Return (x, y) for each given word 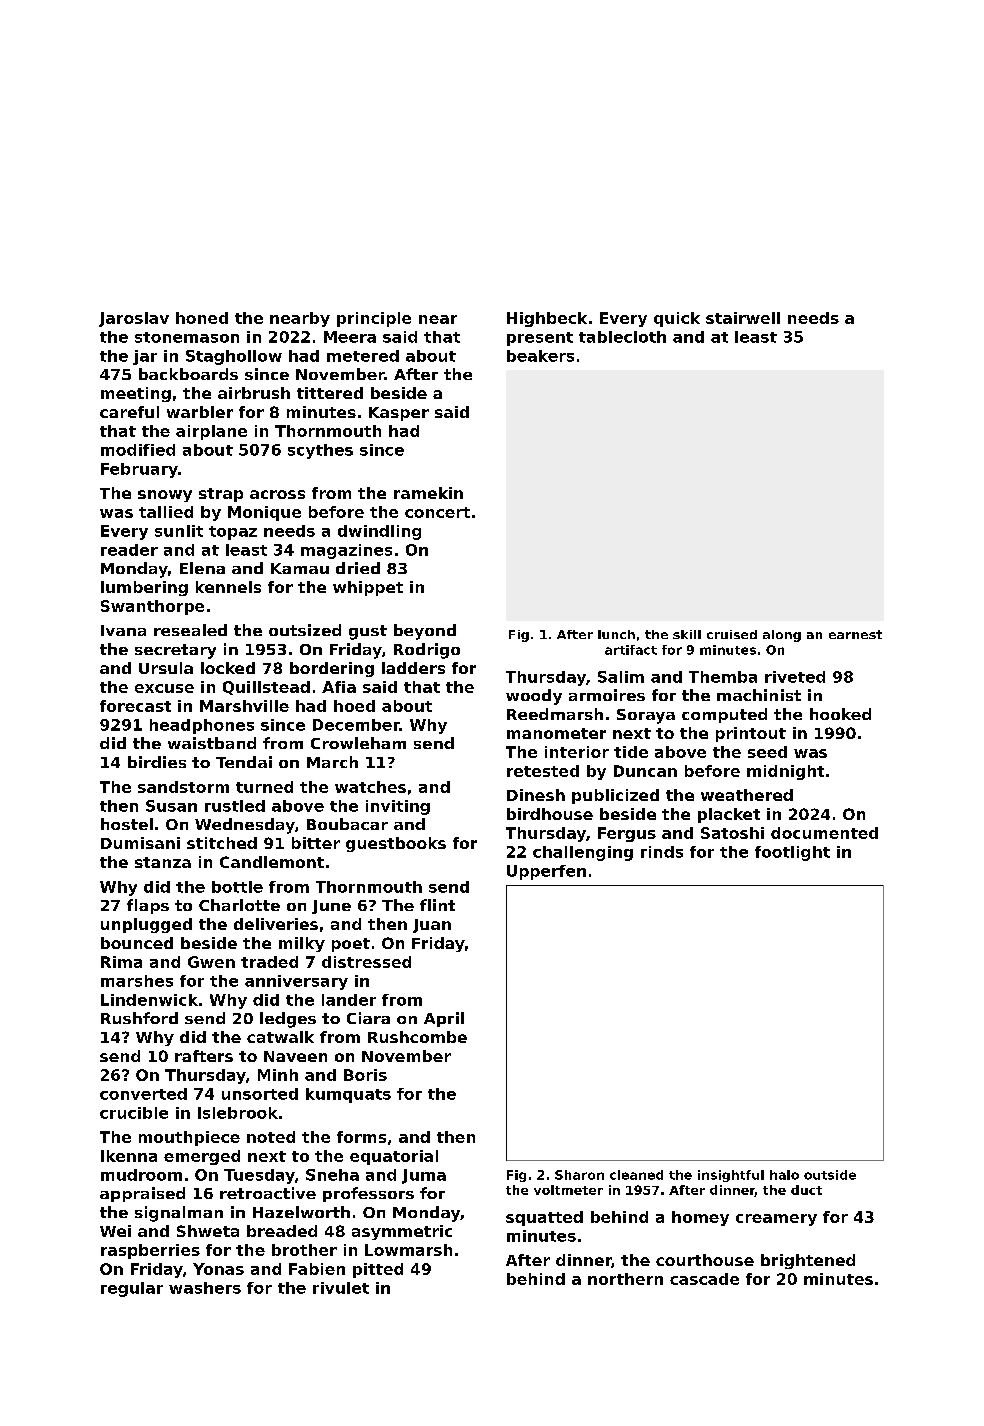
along (782, 636)
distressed (366, 962)
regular (132, 1289)
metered (363, 356)
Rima (121, 962)
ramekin (428, 493)
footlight (792, 853)
